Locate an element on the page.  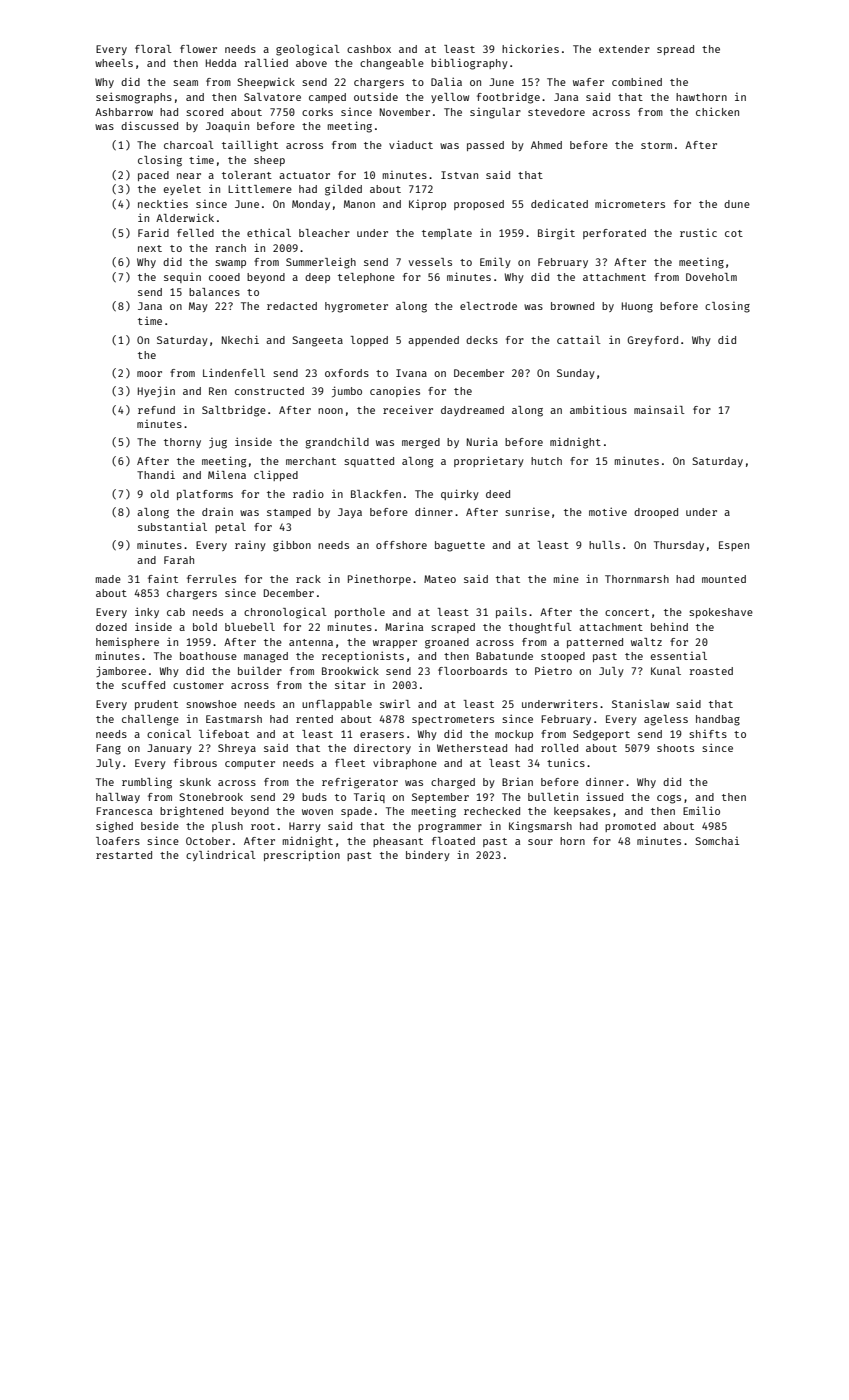
erasers is located at coordinates (382, 735).
